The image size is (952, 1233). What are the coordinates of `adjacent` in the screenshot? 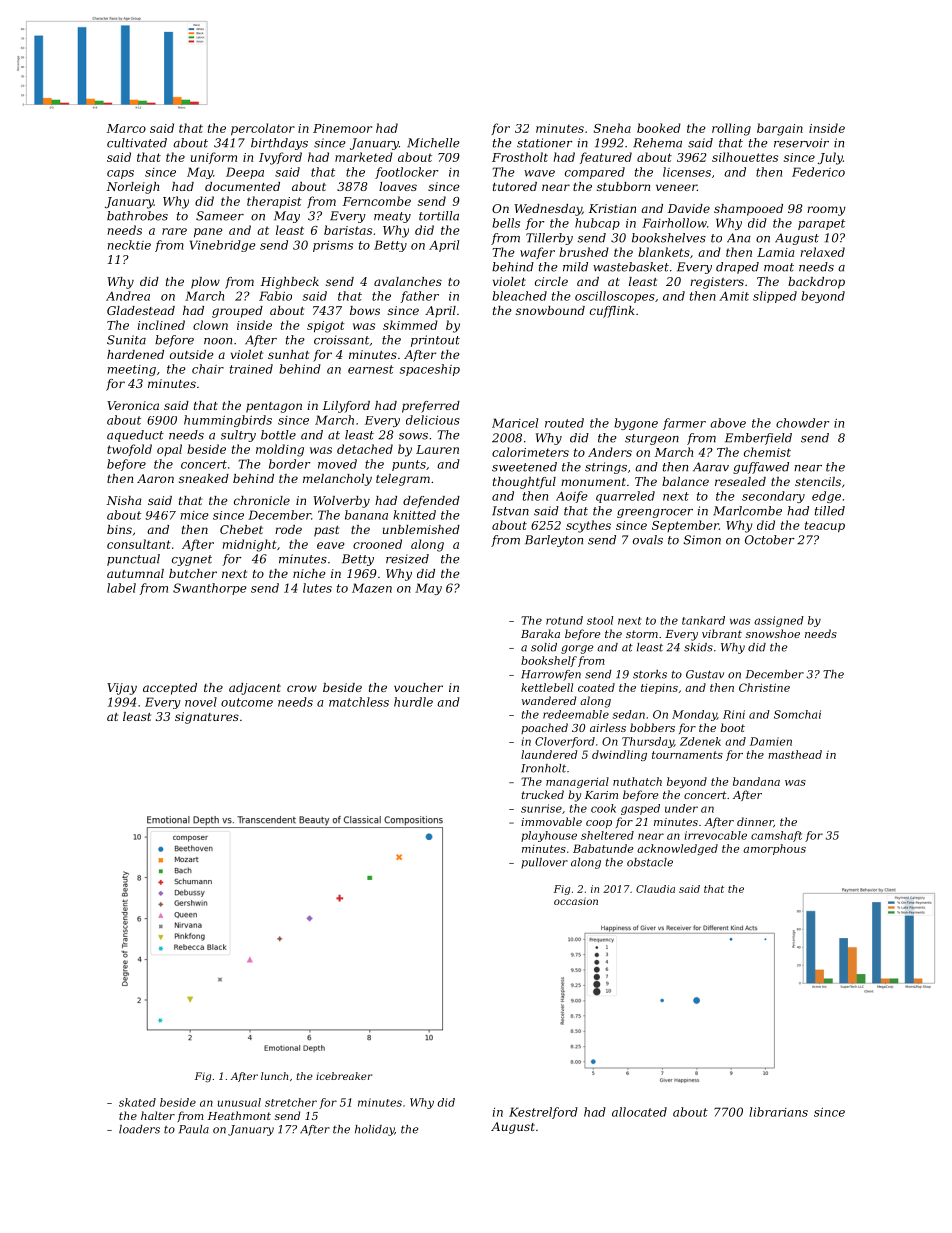 It's located at (255, 689).
